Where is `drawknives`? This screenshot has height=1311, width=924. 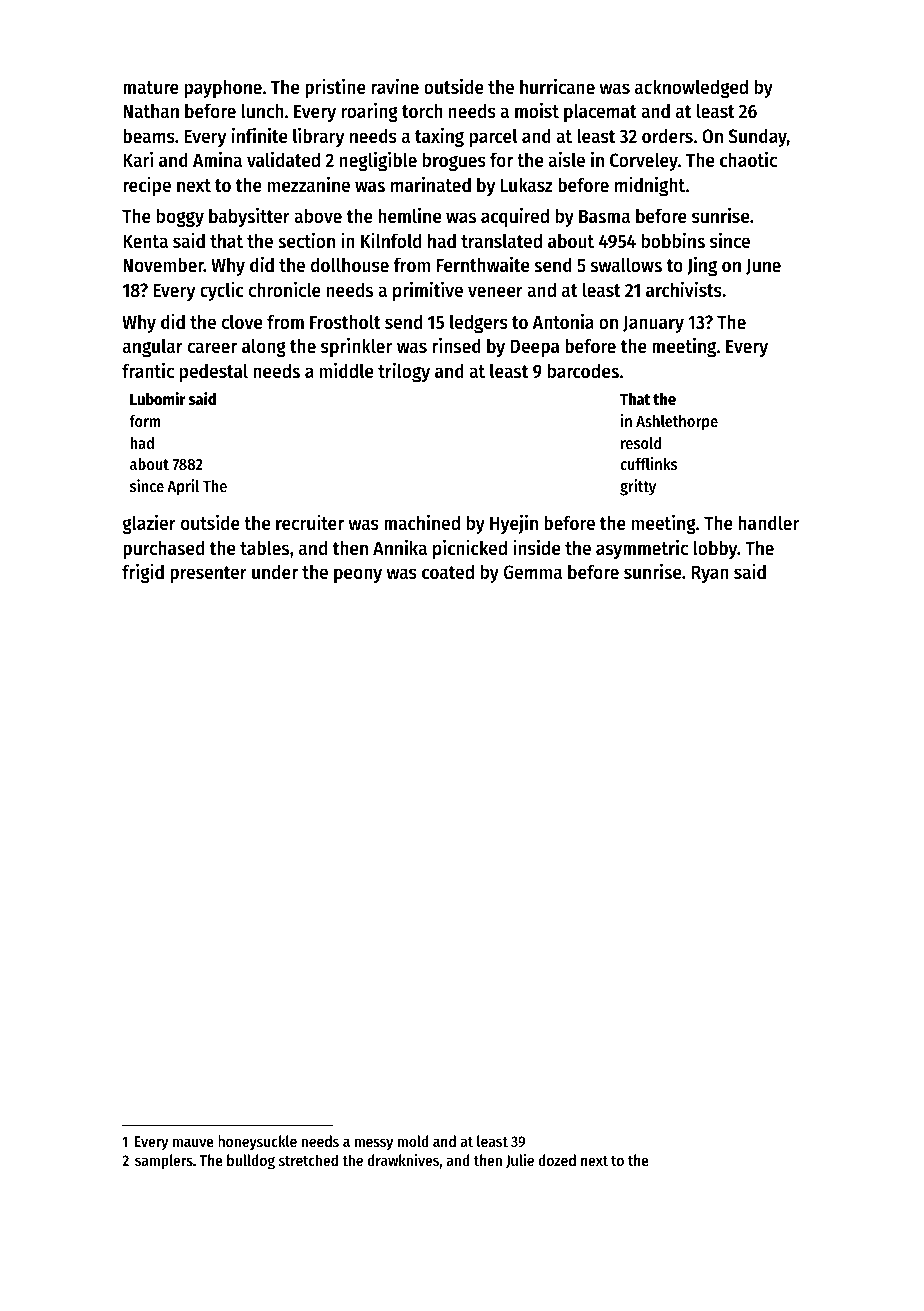
drawknives is located at coordinates (403, 1160).
